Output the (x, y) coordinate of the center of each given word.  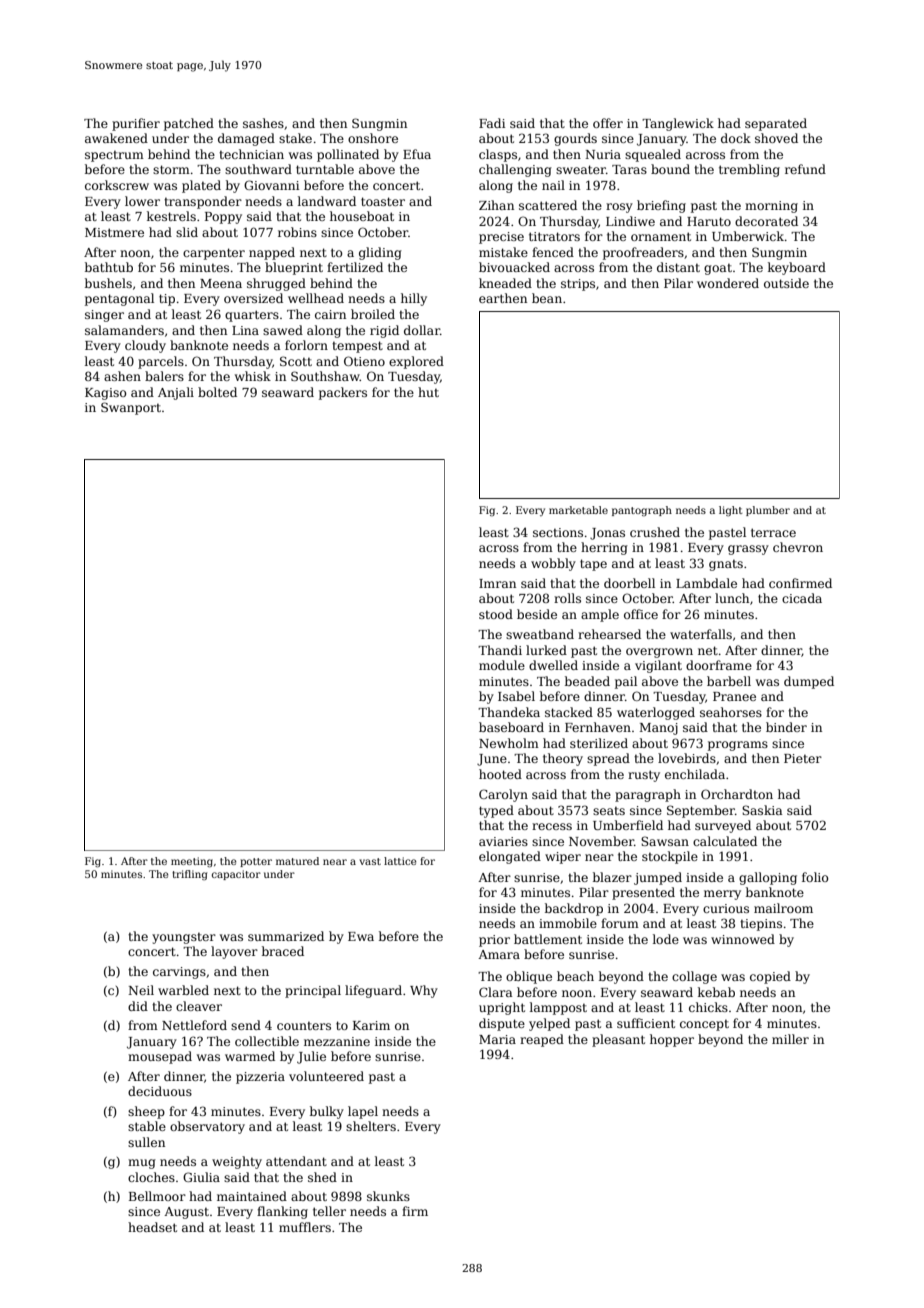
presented (643, 893)
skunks (388, 1196)
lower (142, 201)
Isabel (516, 696)
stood (496, 614)
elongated (510, 857)
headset (152, 1227)
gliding (380, 253)
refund (805, 169)
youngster (184, 938)
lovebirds (687, 758)
